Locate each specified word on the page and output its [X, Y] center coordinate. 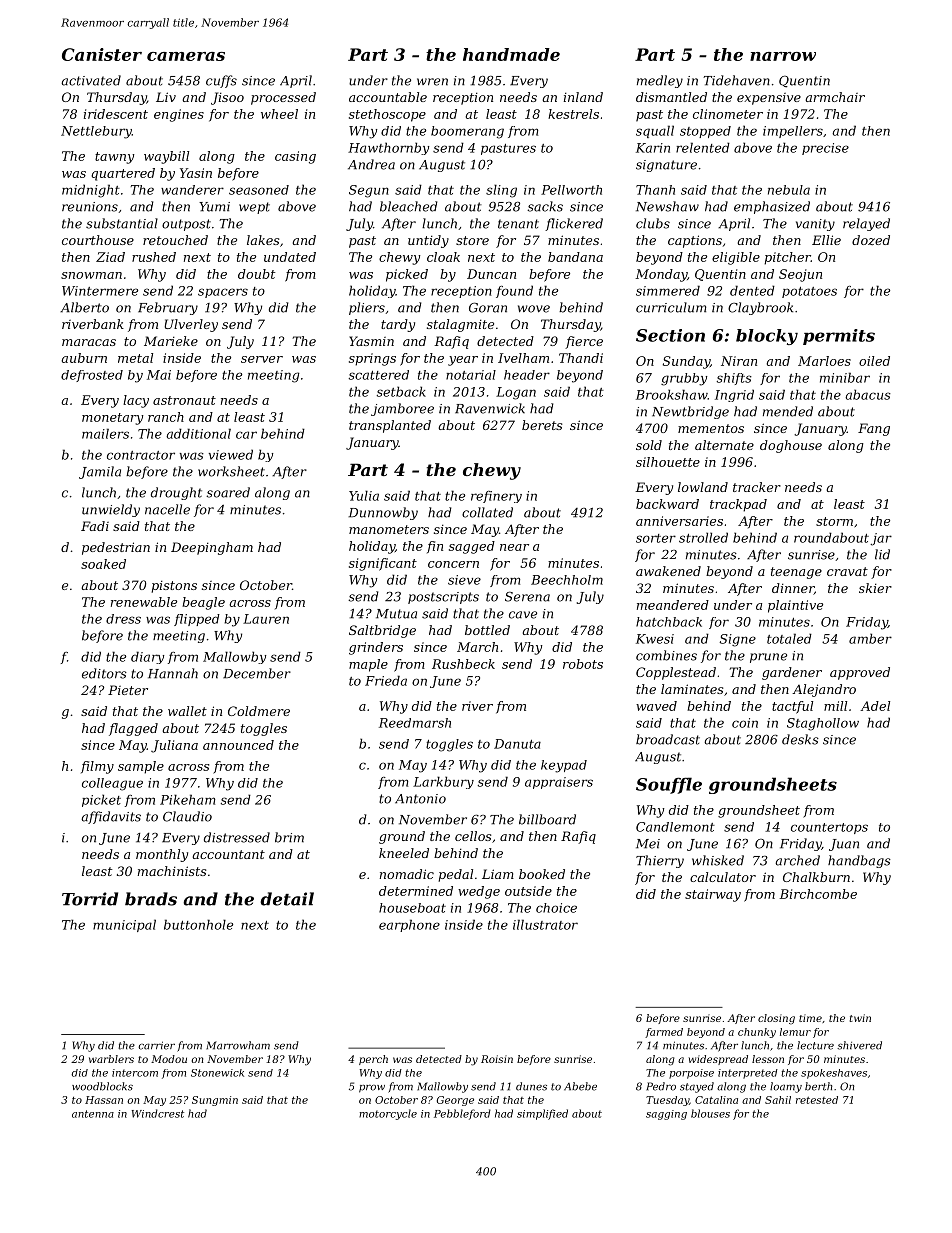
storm [834, 521]
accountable [388, 97]
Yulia [364, 495]
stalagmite [460, 325]
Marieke [171, 341]
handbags [859, 861]
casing [295, 157]
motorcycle [388, 1114]
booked [542, 874]
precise [825, 149]
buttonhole [198, 924]
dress [123, 619]
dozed [871, 240]
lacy [136, 401]
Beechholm [567, 580]
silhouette [668, 462]
